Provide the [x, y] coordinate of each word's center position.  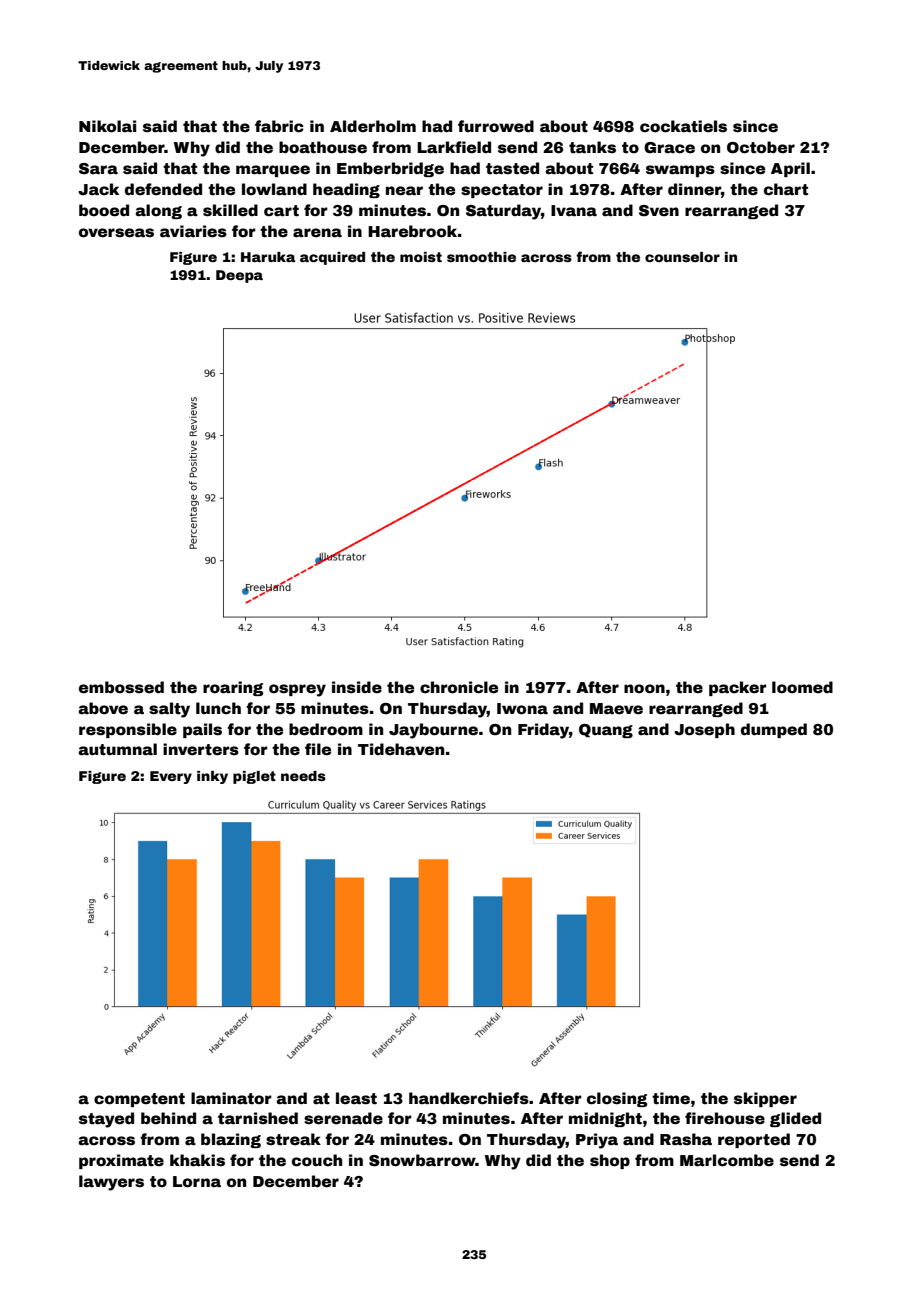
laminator [231, 1098]
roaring [233, 688]
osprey [297, 690]
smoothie [481, 257]
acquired [332, 258]
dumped [774, 730]
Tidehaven [401, 749]
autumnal [117, 749]
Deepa [239, 276]
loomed [802, 687]
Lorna [197, 1182]
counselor [682, 257]
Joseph [704, 730]
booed [104, 210]
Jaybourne [433, 731]
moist [421, 257]
